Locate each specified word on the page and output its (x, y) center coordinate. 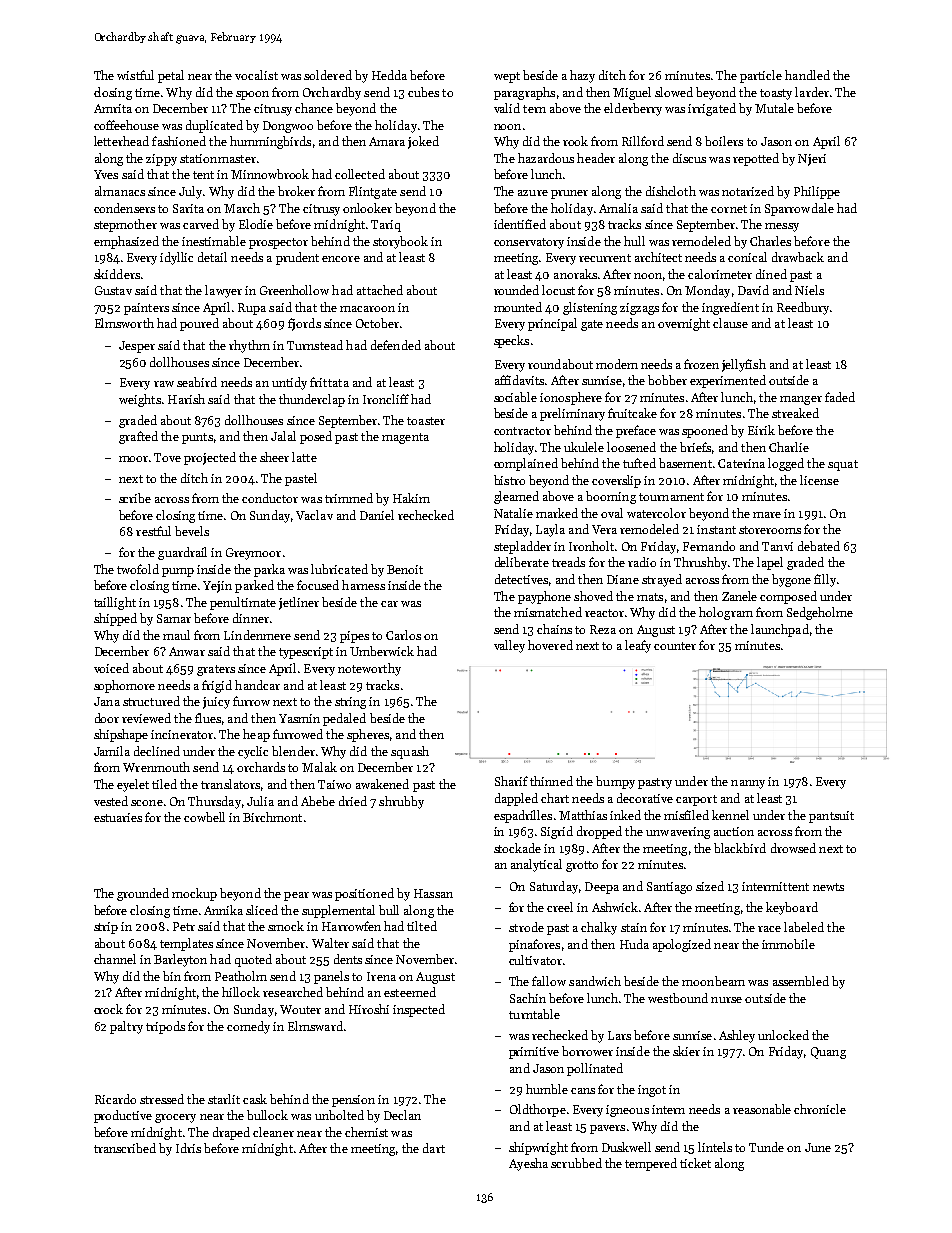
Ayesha (528, 1164)
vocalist (256, 75)
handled (807, 75)
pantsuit (831, 817)
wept (507, 77)
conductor (270, 498)
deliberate (522, 562)
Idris (188, 1148)
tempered (651, 1164)
